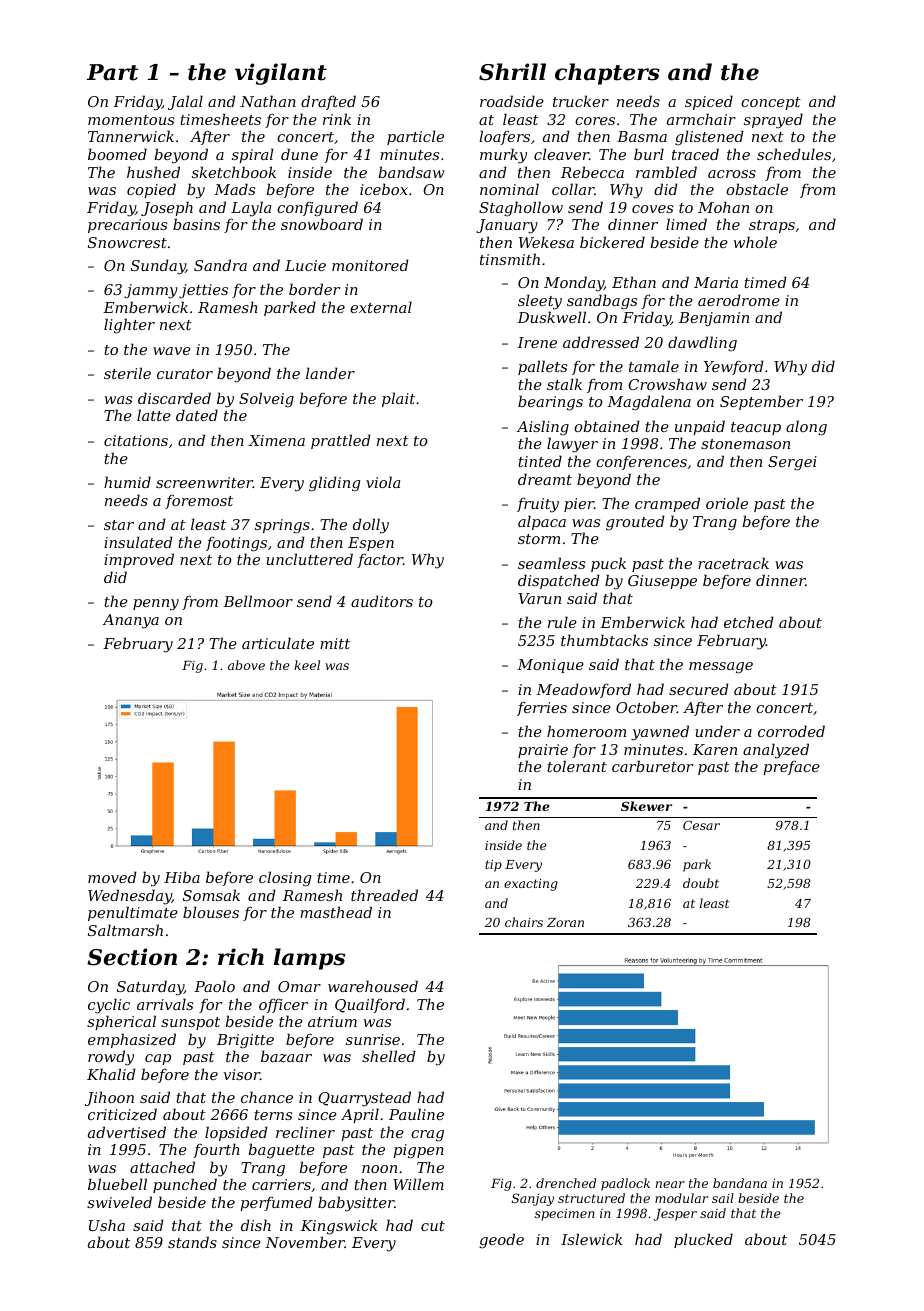 This screenshot has width=924, height=1311. What do you see at coordinates (281, 74) in the screenshot?
I see `vigilant` at bounding box center [281, 74].
